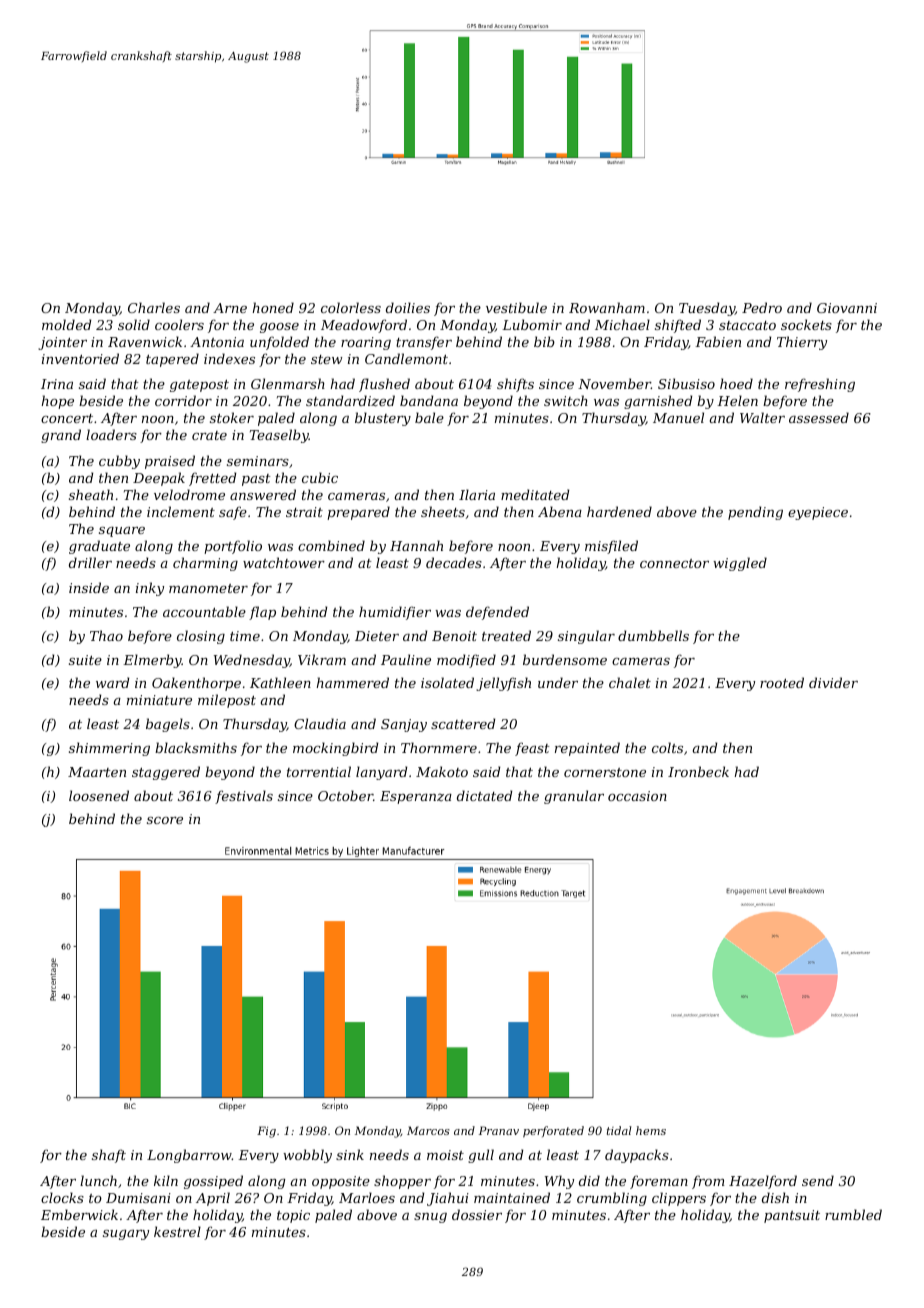  Describe the element at coordinates (853, 1214) in the document. I see `rumbled` at that location.
